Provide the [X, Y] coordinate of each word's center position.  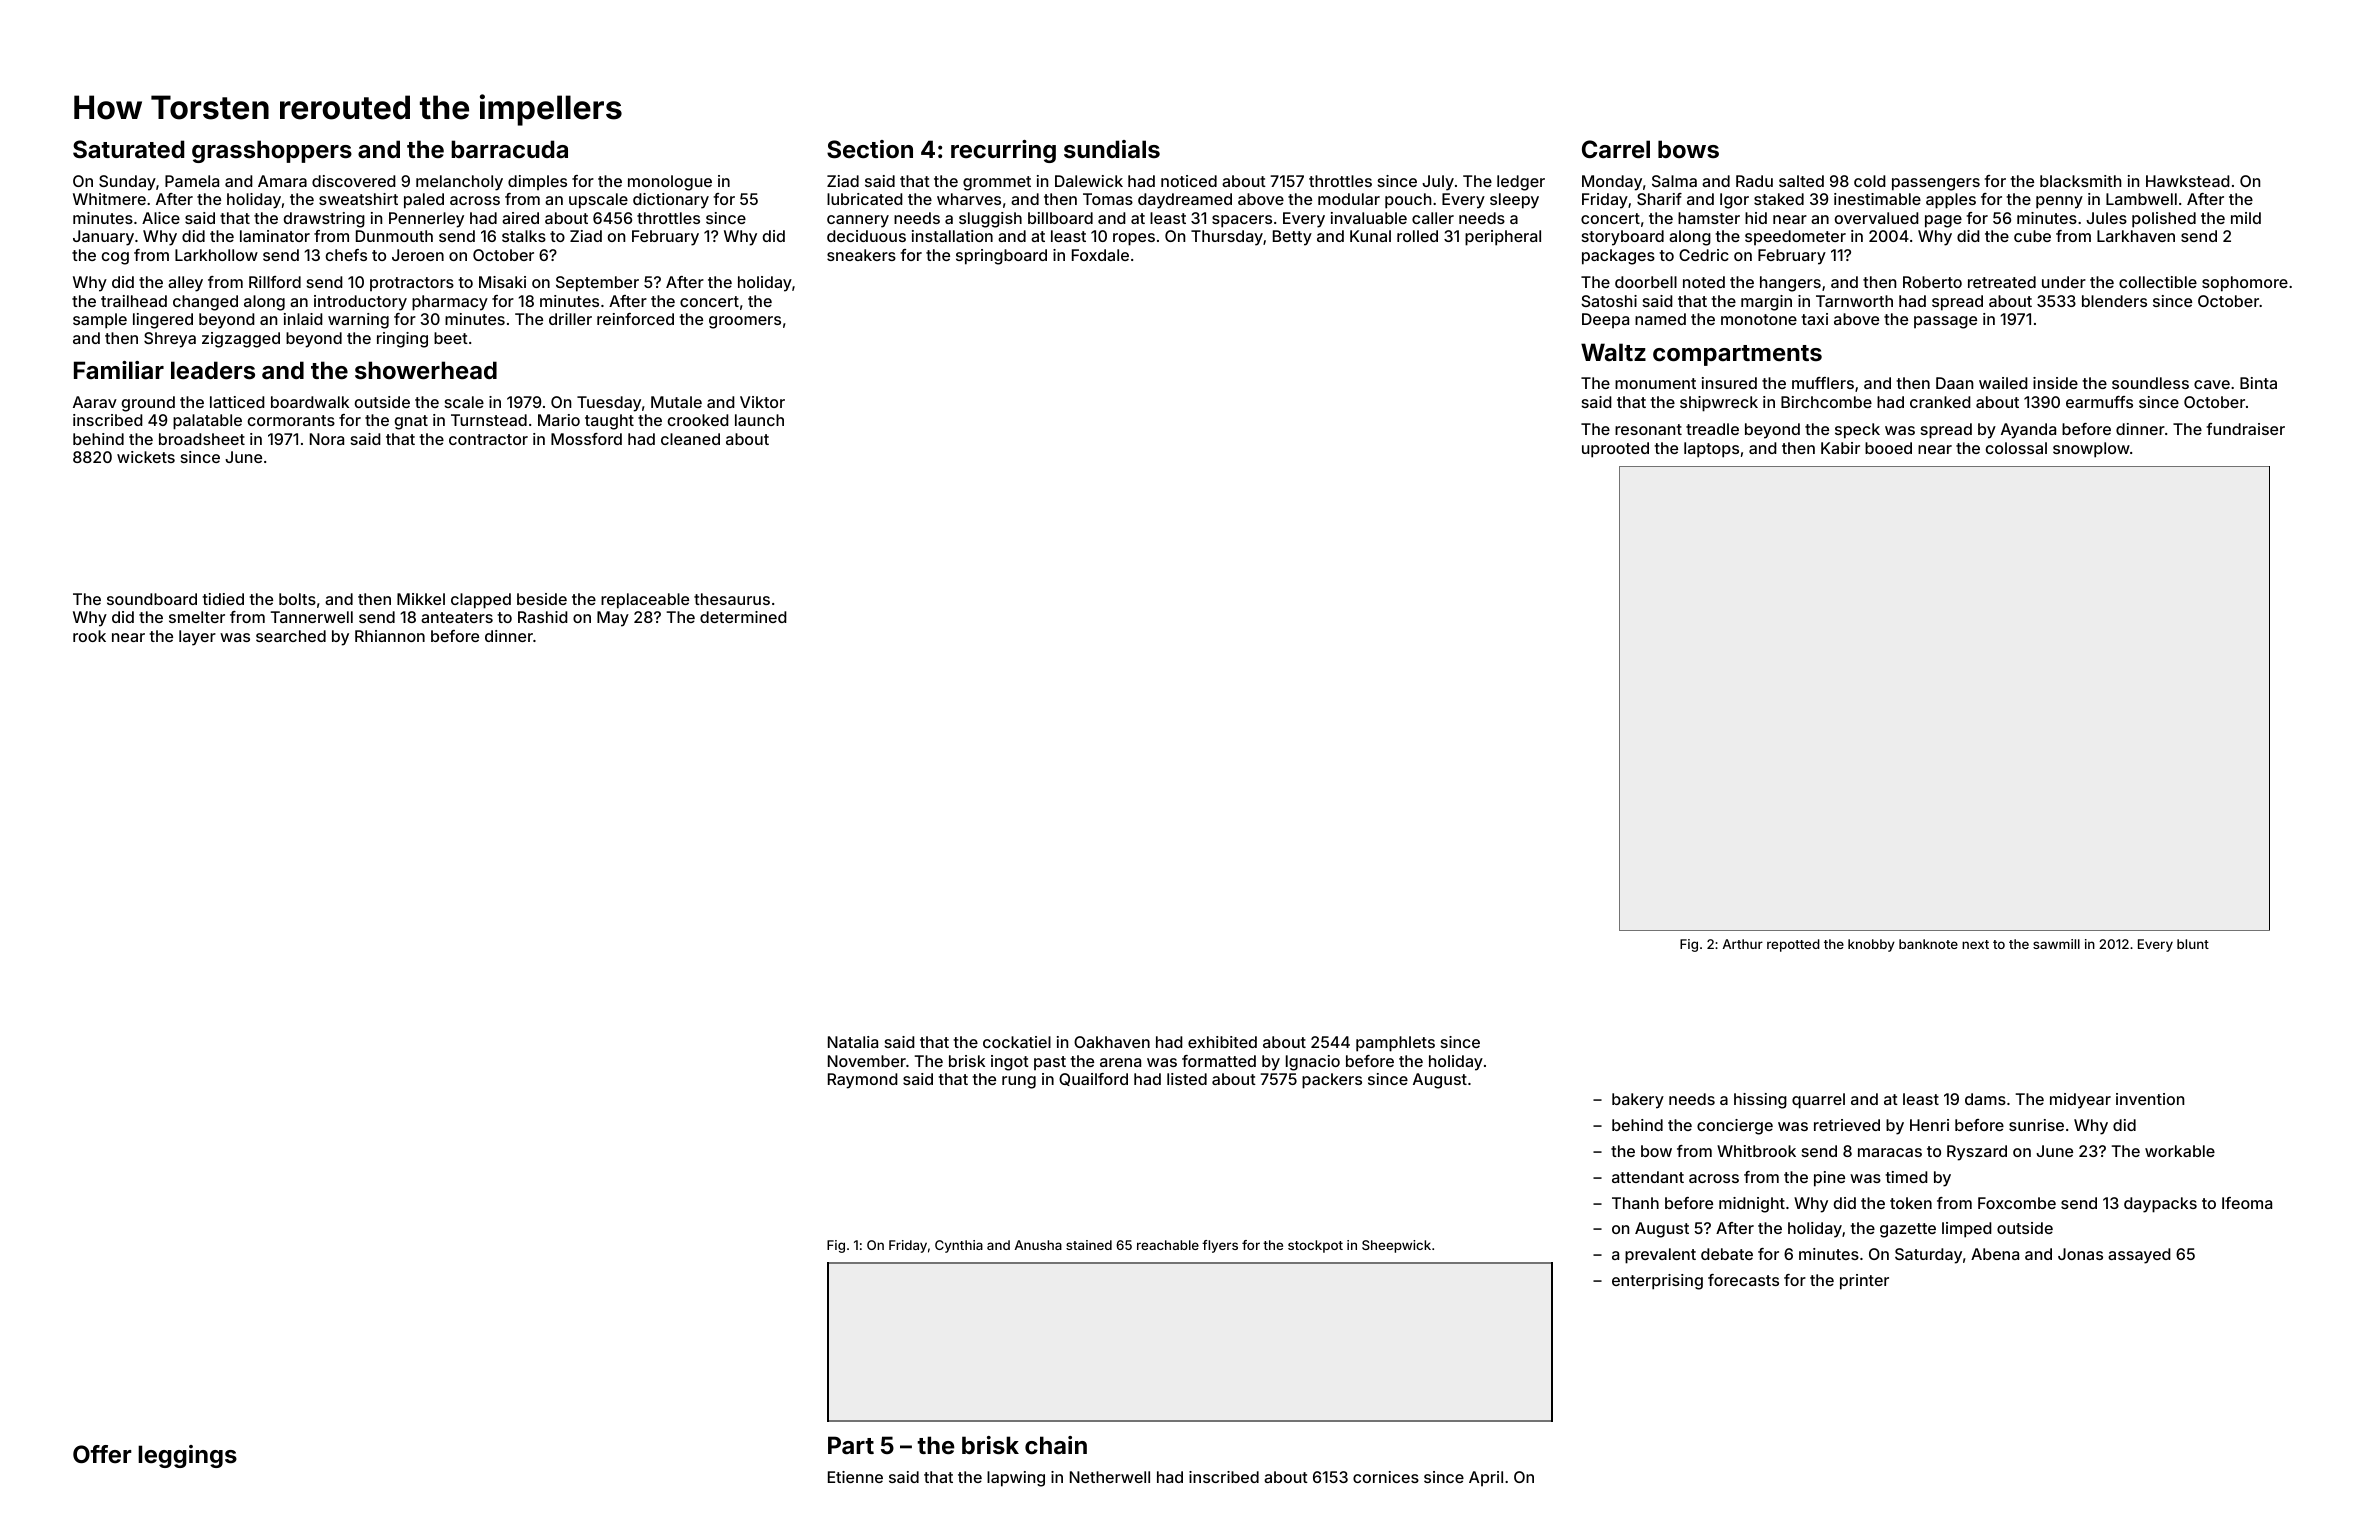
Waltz [1613, 352]
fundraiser [2245, 429]
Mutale [676, 402]
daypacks [2160, 1205]
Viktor [762, 402]
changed [205, 303]
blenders [2114, 301]
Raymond [863, 1081]
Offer [102, 1454]
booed [1888, 448]
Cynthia [959, 1246]
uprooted [1615, 450]
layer [197, 638]
